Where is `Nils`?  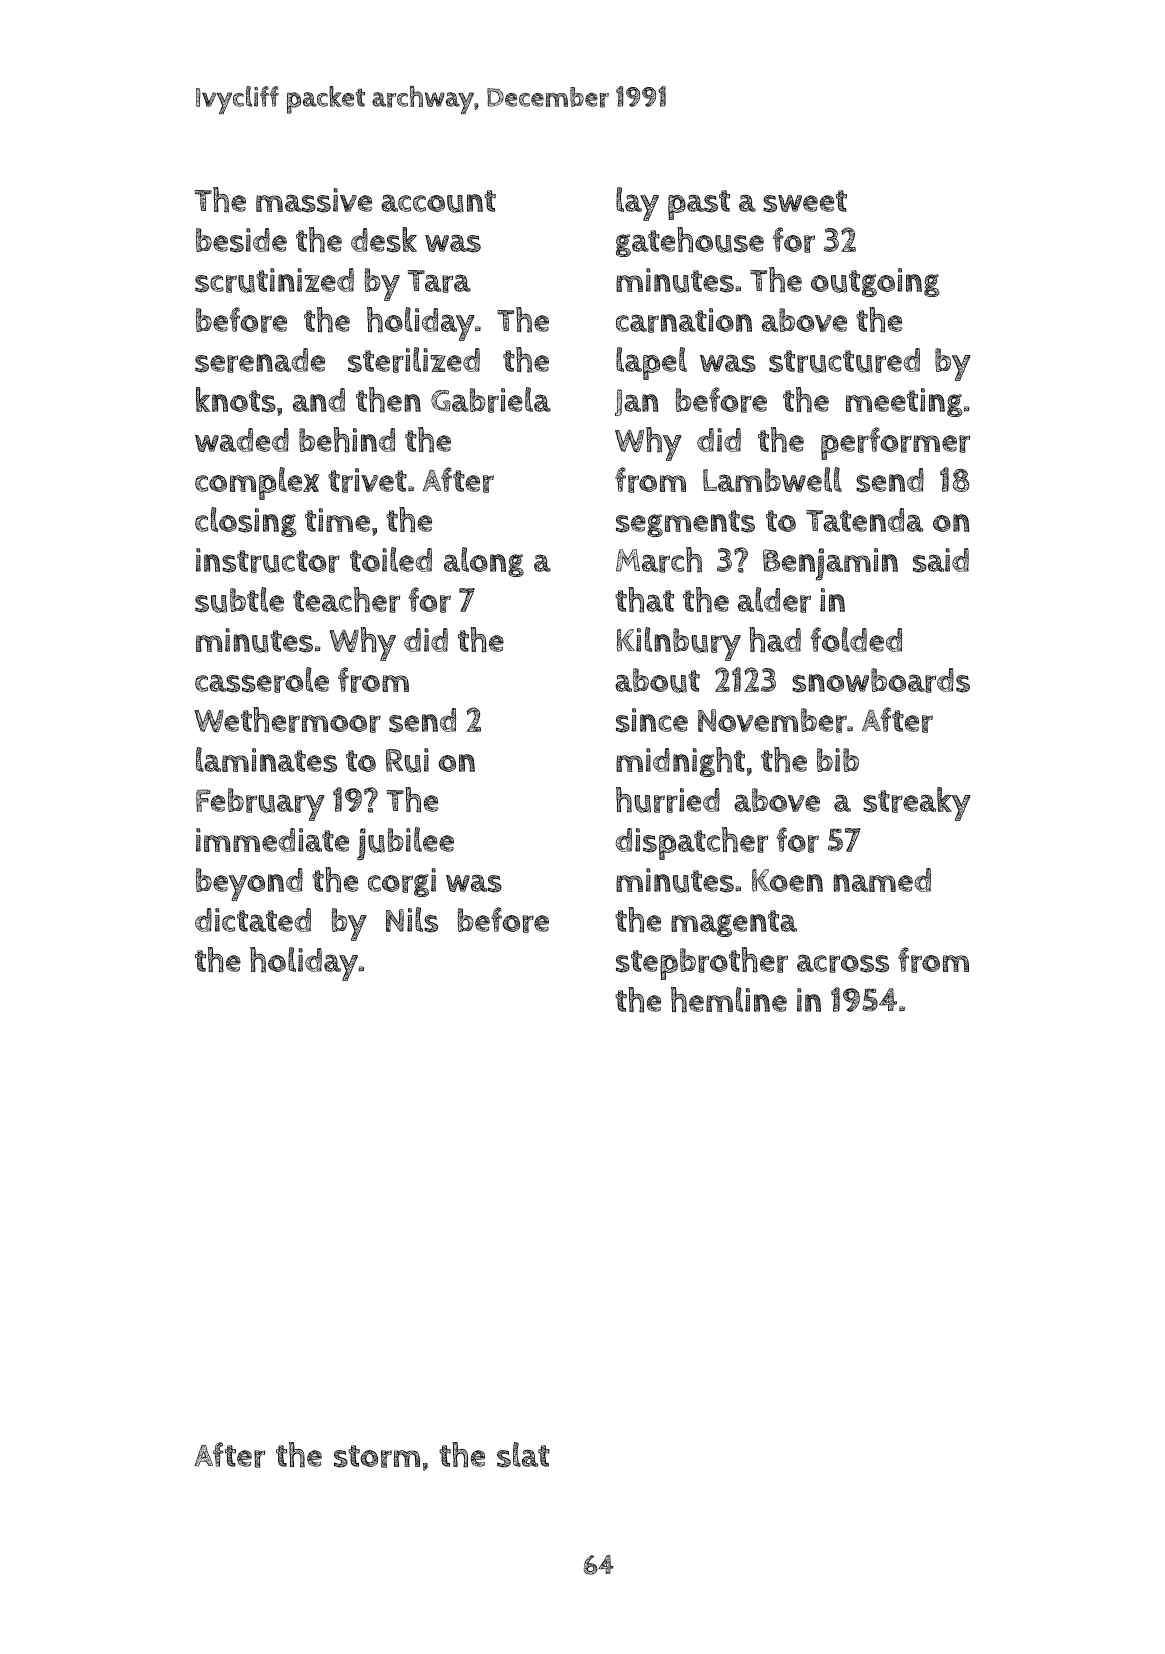 Nils is located at coordinates (412, 920).
